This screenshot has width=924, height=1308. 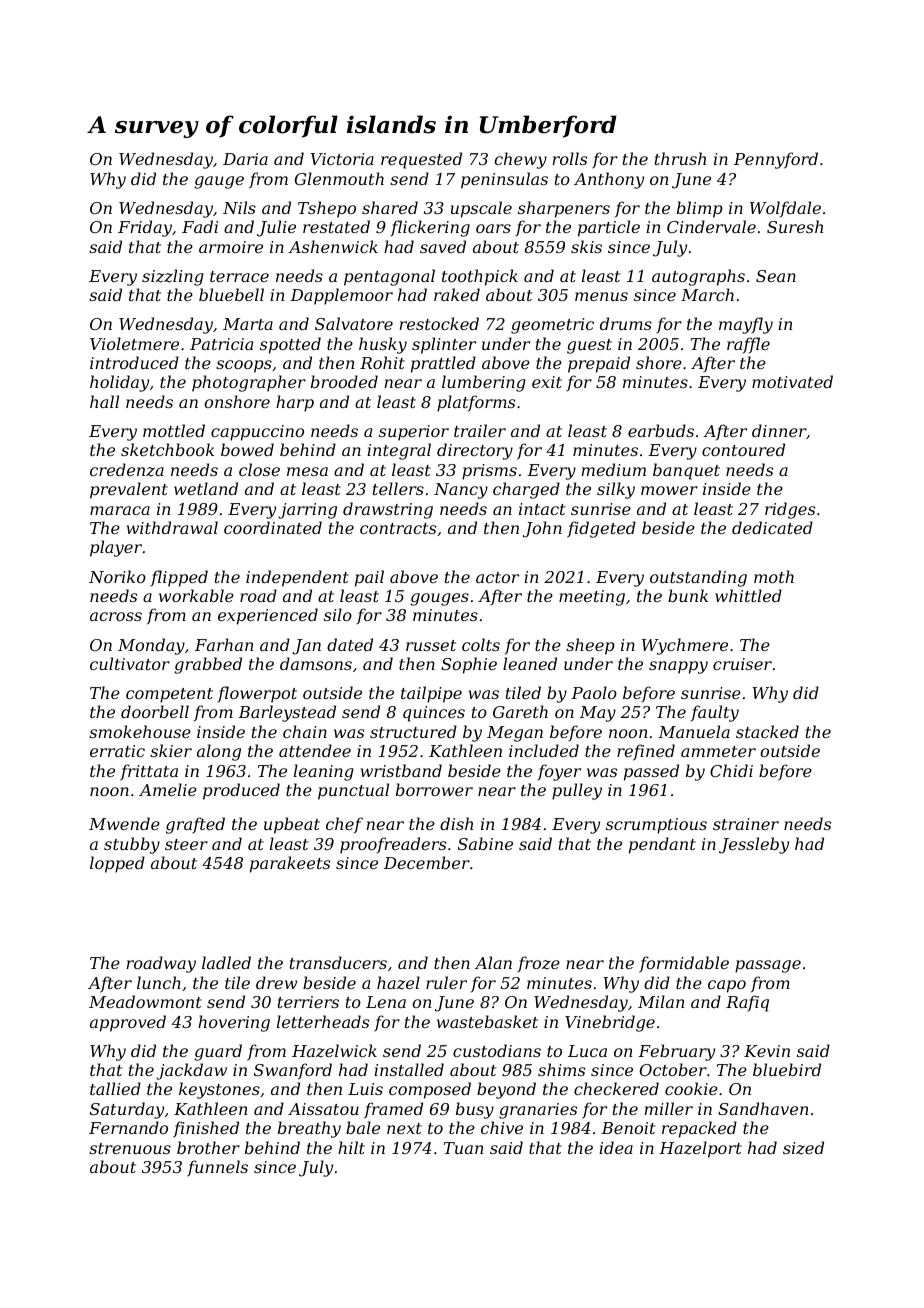 What do you see at coordinates (489, 472) in the screenshot?
I see `prisms` at bounding box center [489, 472].
